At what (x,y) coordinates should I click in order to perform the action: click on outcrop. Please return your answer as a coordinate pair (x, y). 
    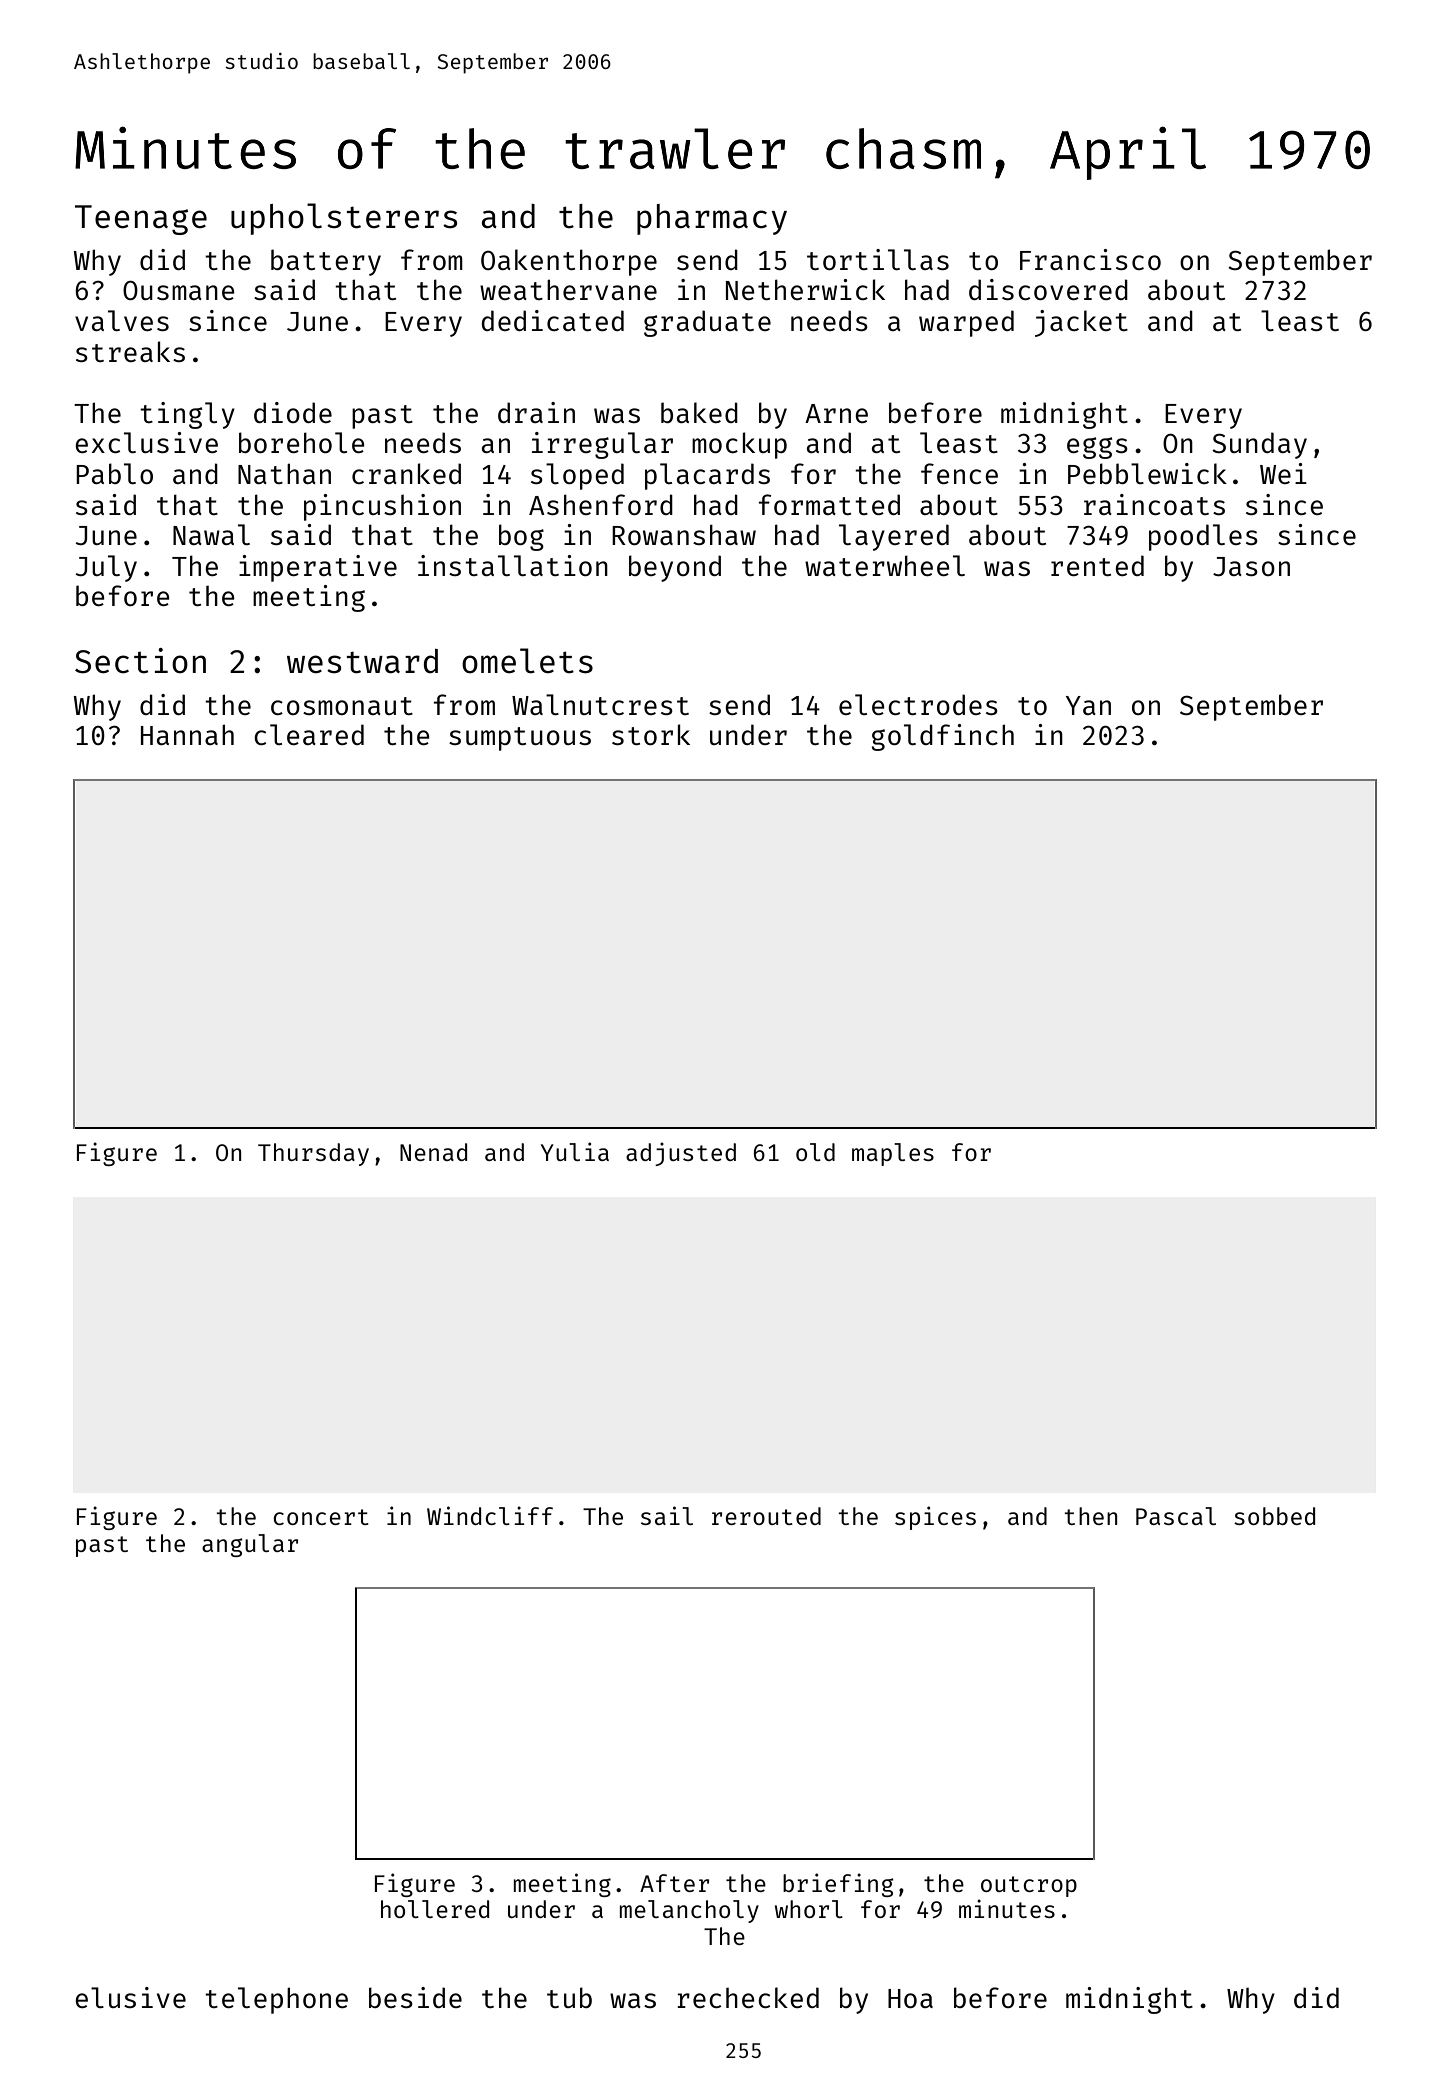
    Looking at the image, I should click on (1029, 1886).
